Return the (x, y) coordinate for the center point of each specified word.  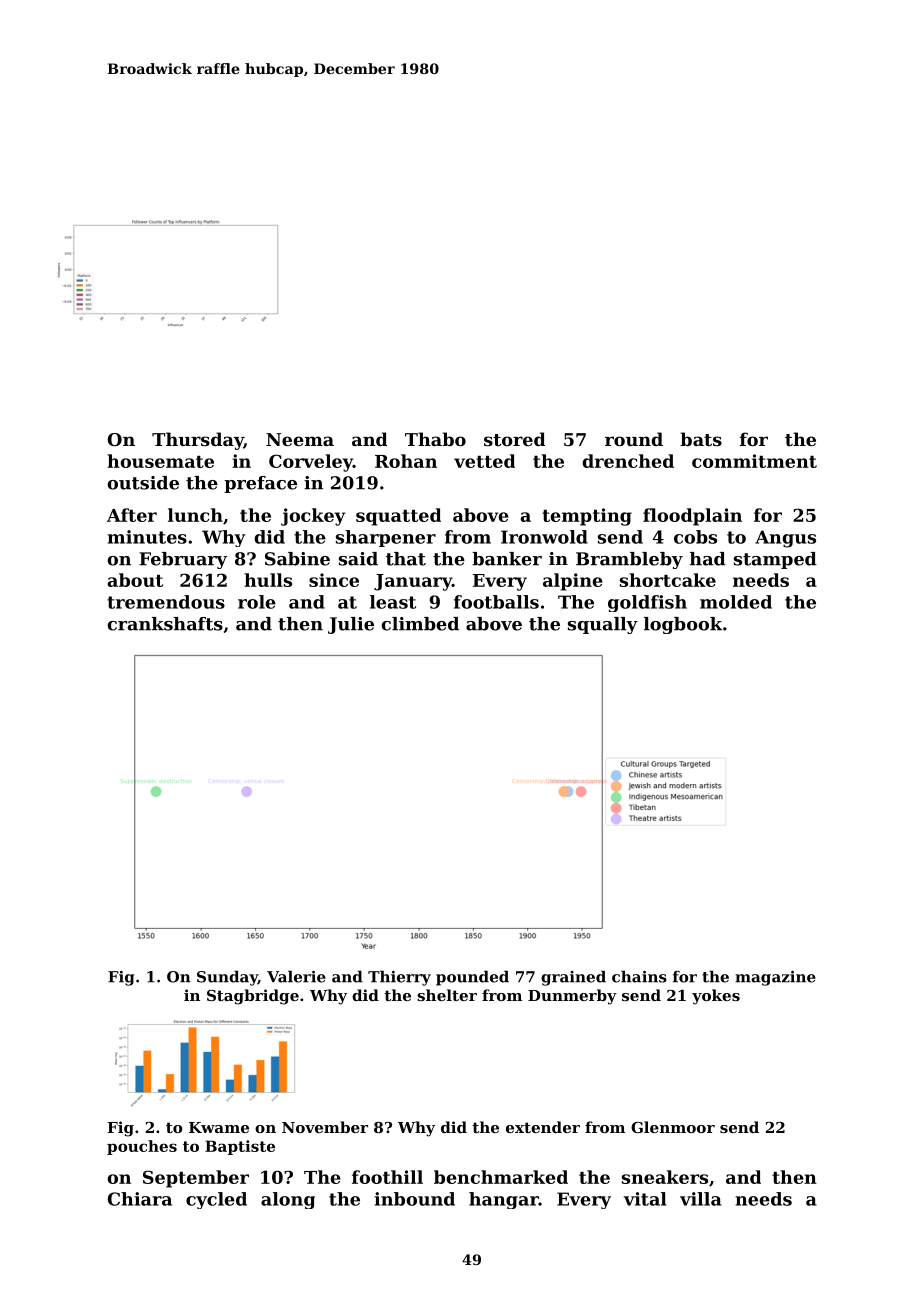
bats (701, 439)
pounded (472, 978)
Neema (300, 439)
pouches (142, 1147)
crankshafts (165, 624)
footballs (496, 602)
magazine (775, 978)
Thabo (435, 439)
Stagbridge (253, 997)
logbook (683, 625)
